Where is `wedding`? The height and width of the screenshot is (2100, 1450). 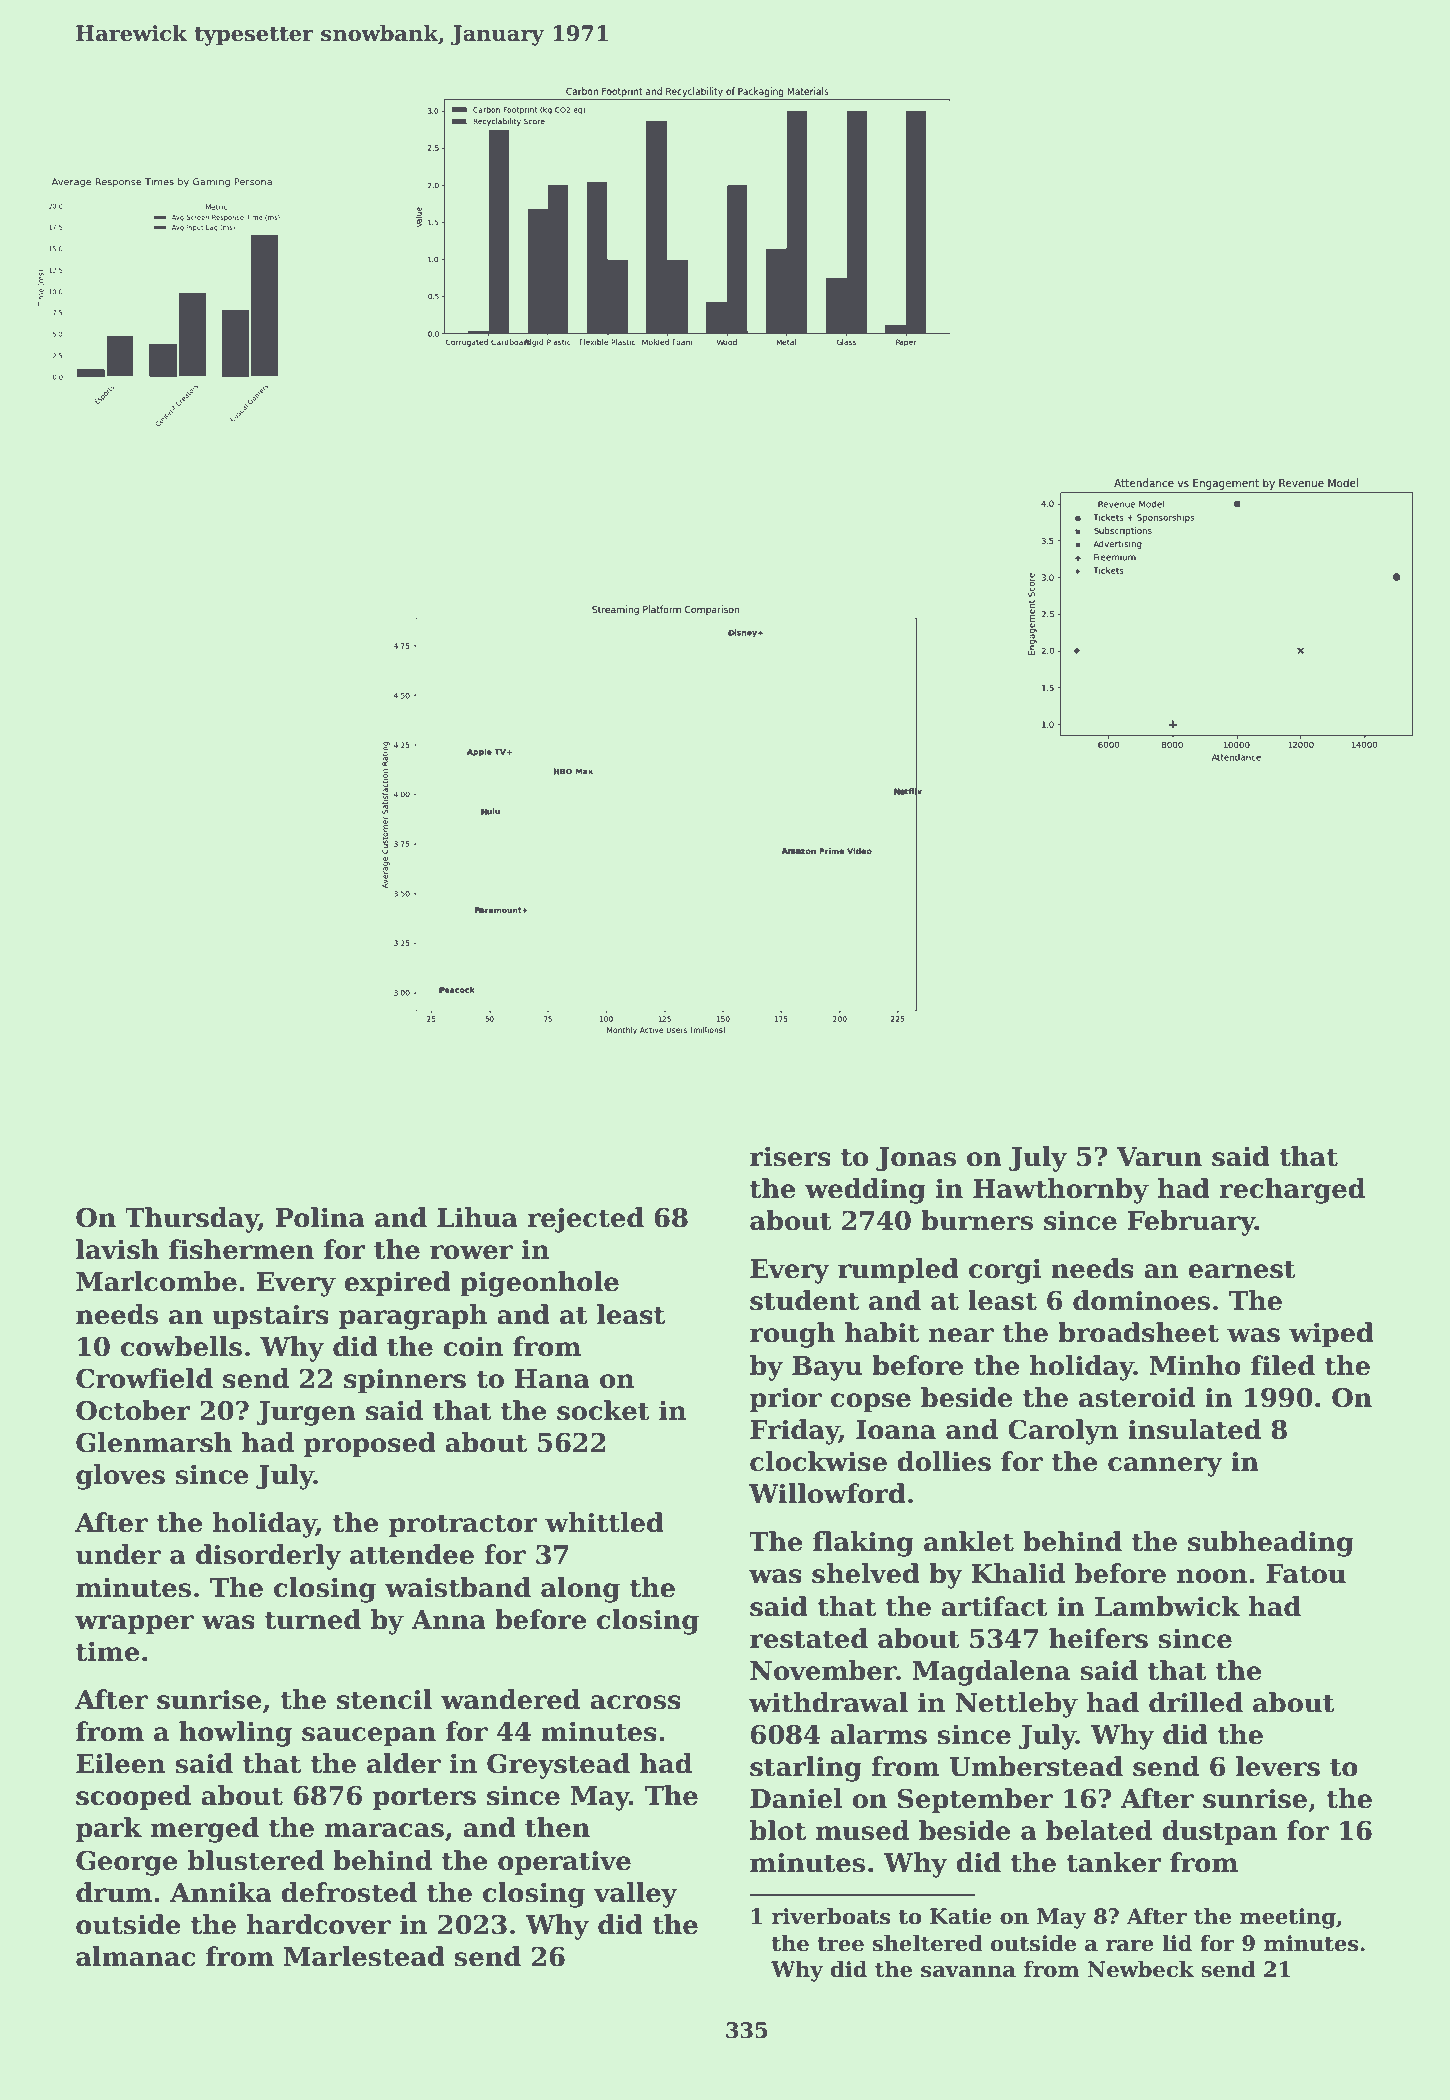 wedding is located at coordinates (865, 1191).
